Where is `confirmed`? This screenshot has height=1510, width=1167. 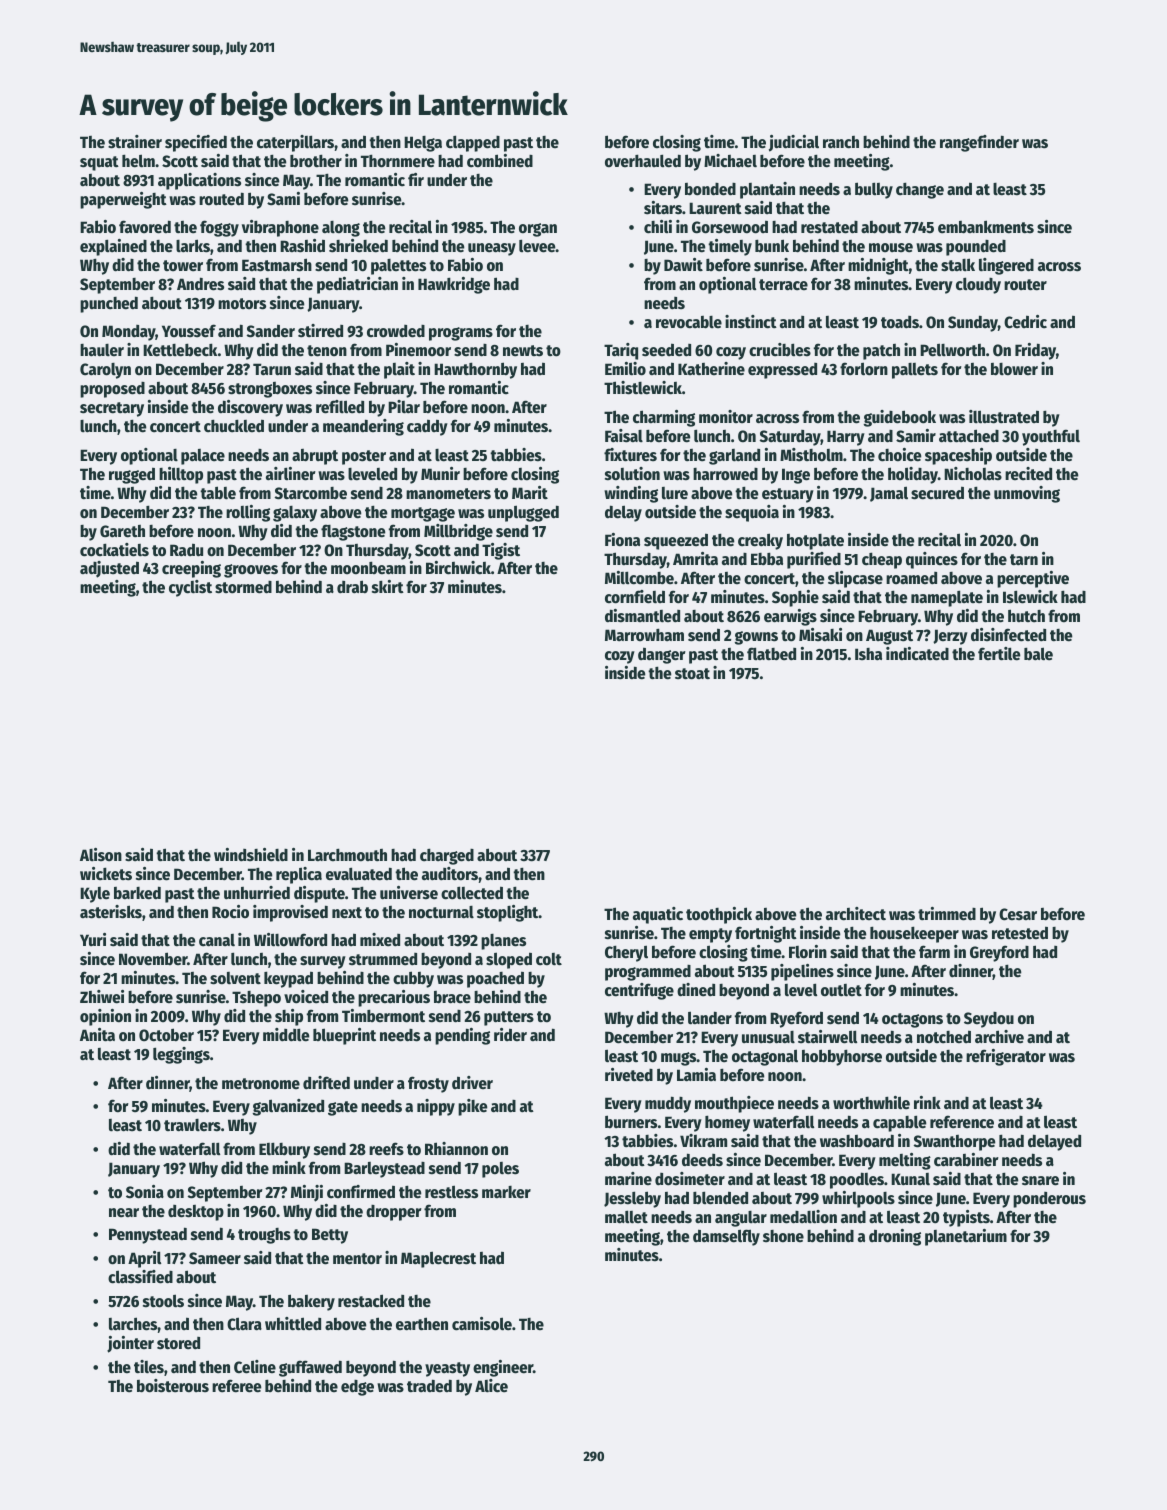 confirmed is located at coordinates (361, 1192).
